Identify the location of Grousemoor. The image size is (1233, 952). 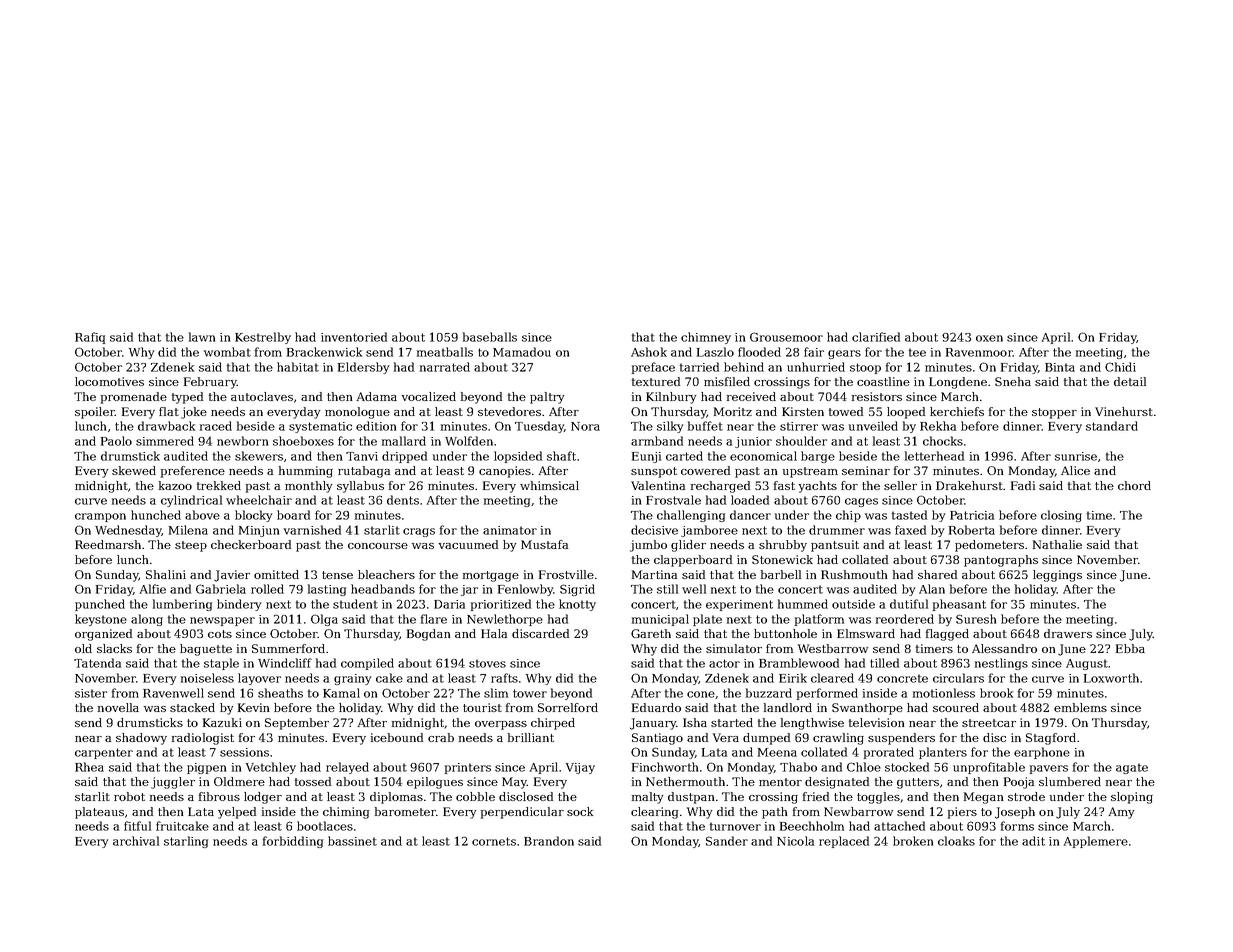
(786, 337).
